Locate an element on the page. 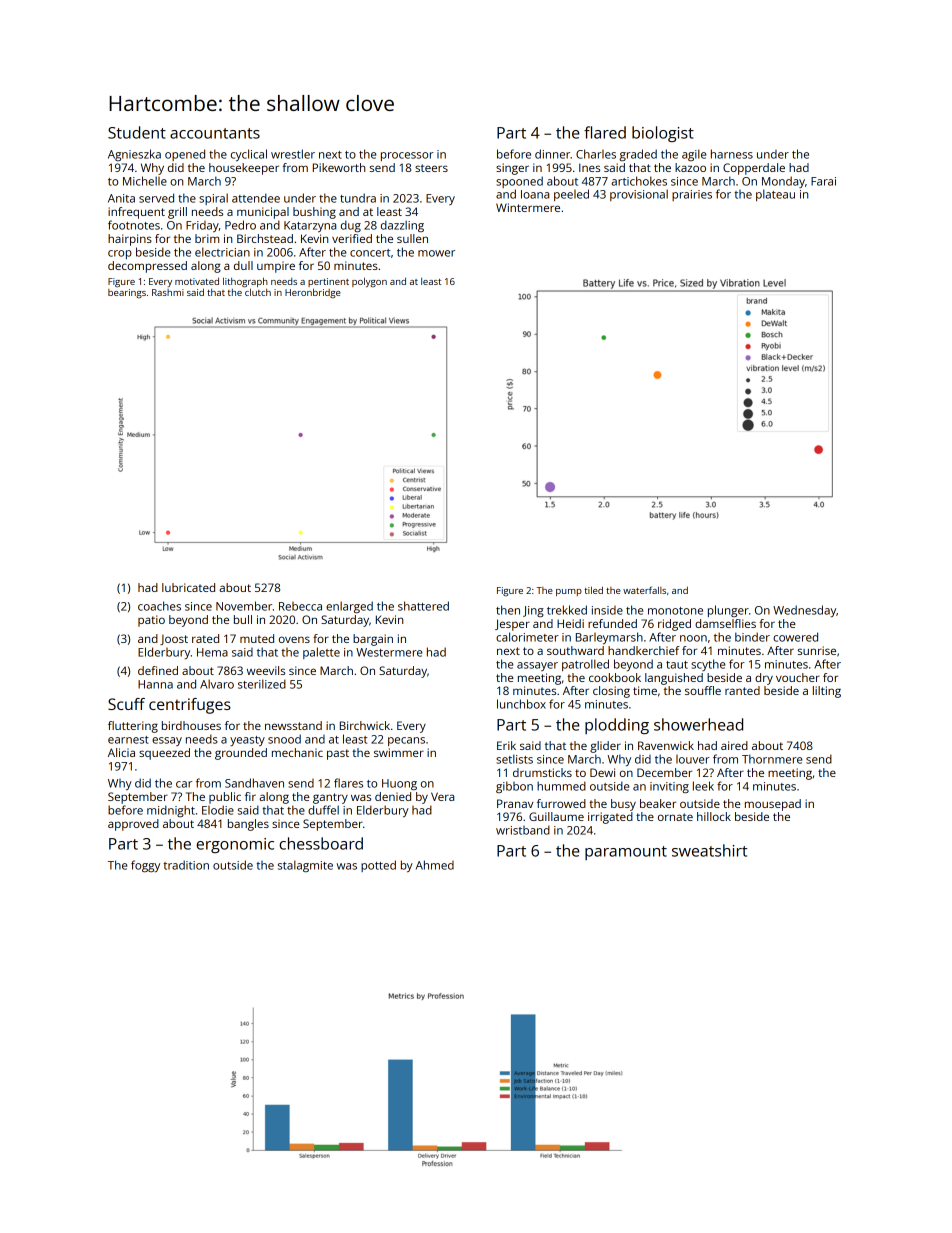 Image resolution: width=952 pixels, height=1233 pixels. lubricated is located at coordinates (188, 587).
